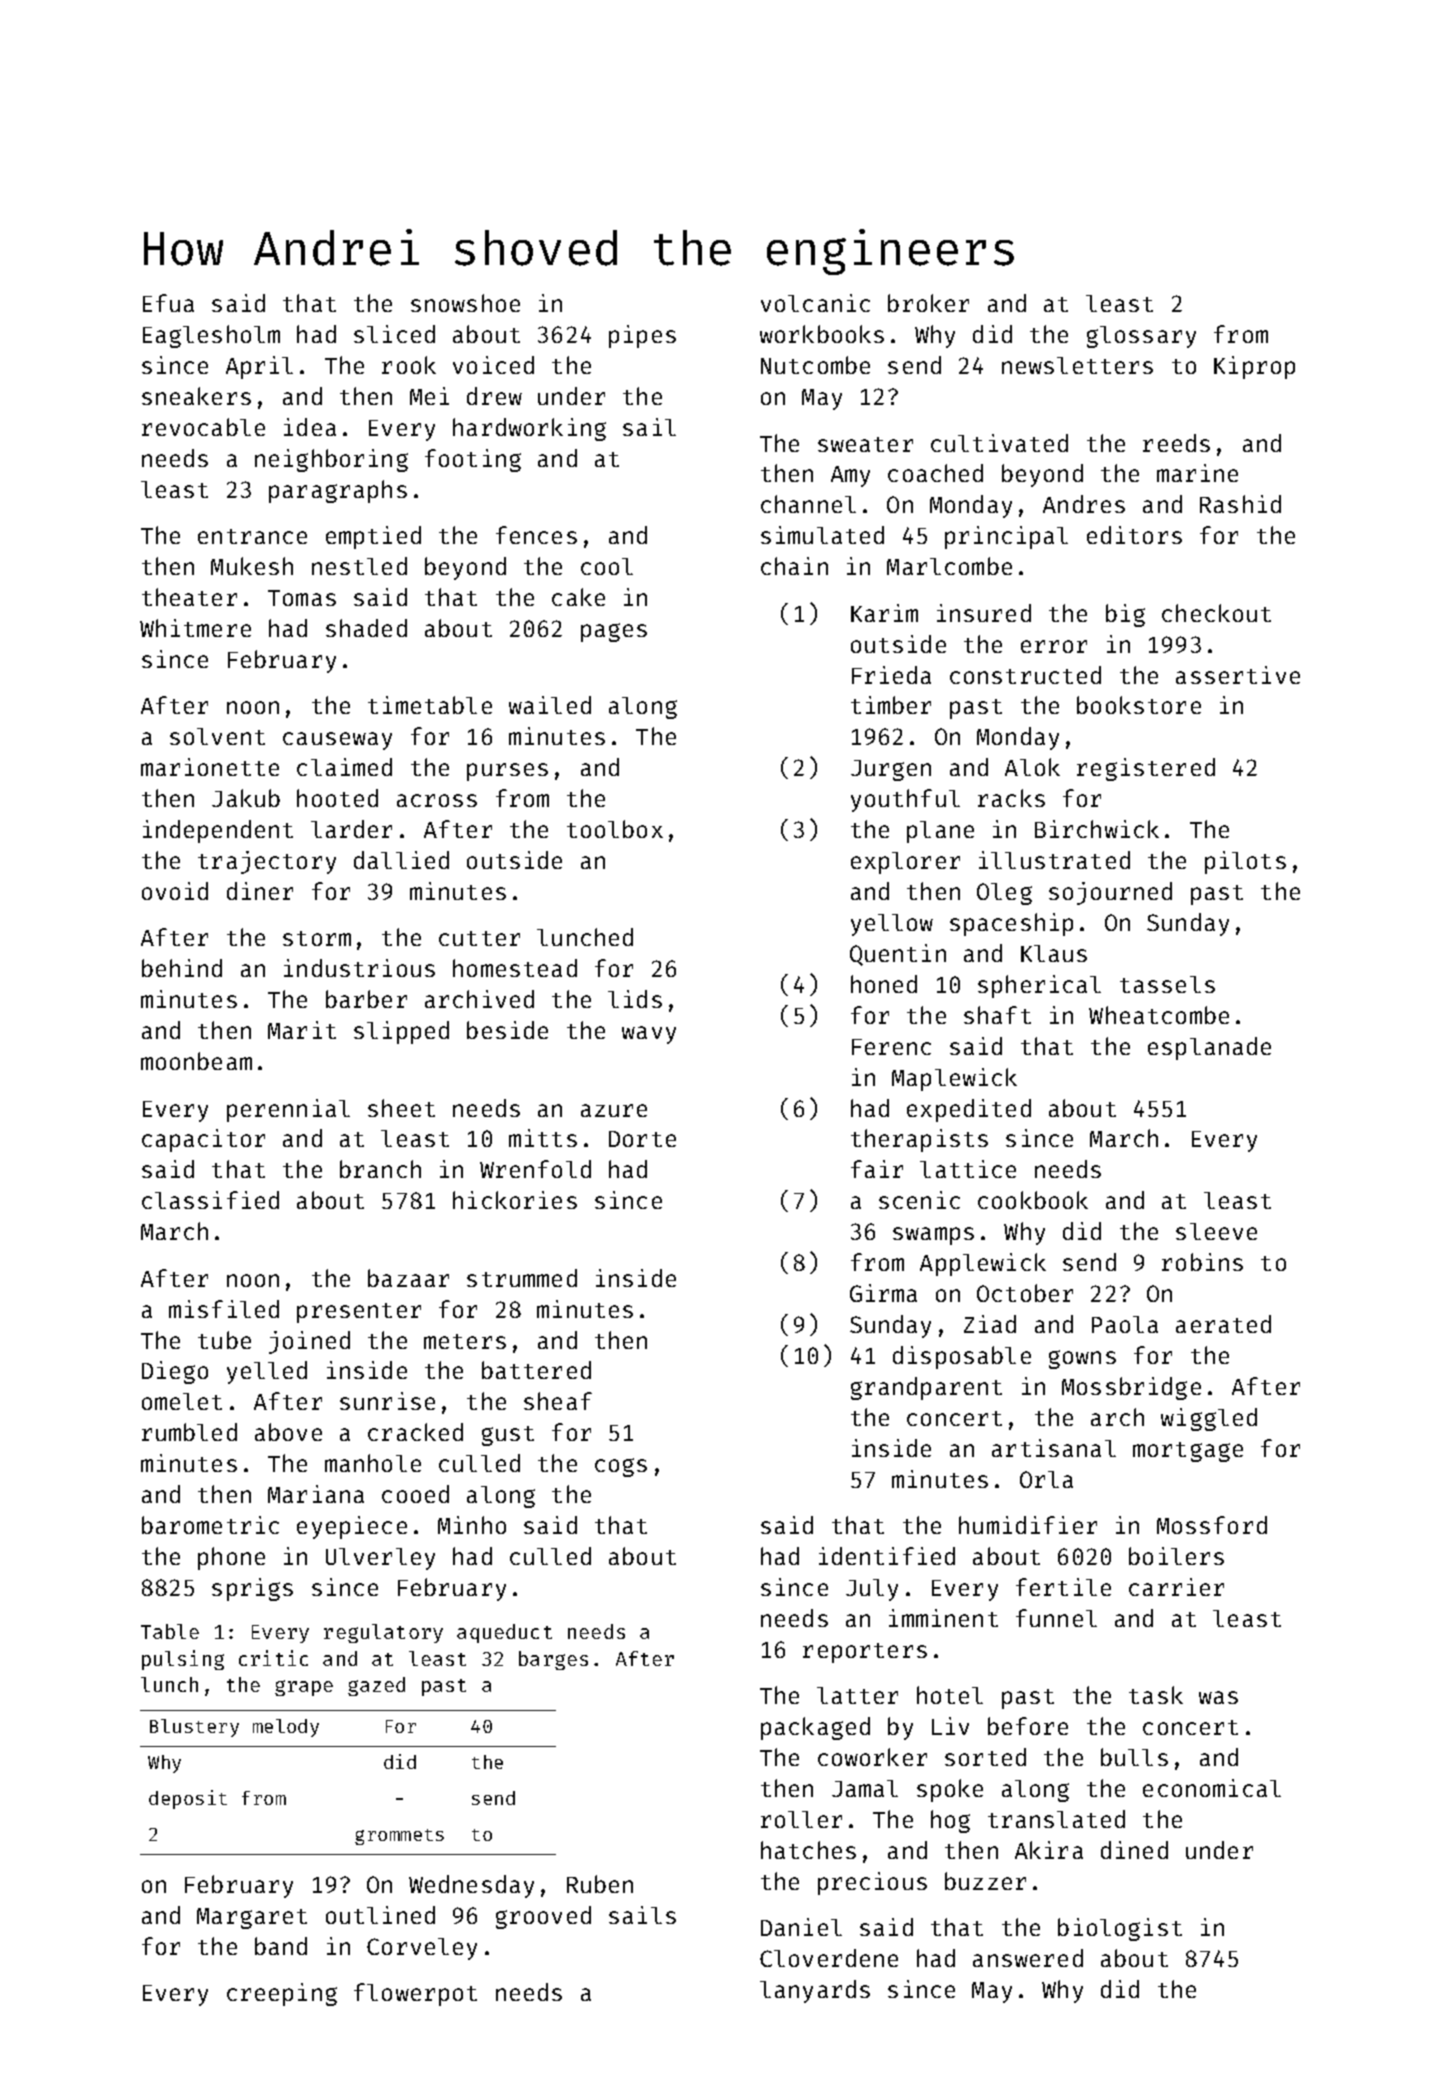 This image has height=2100, width=1450. I want to click on toolbox, so click(615, 829).
